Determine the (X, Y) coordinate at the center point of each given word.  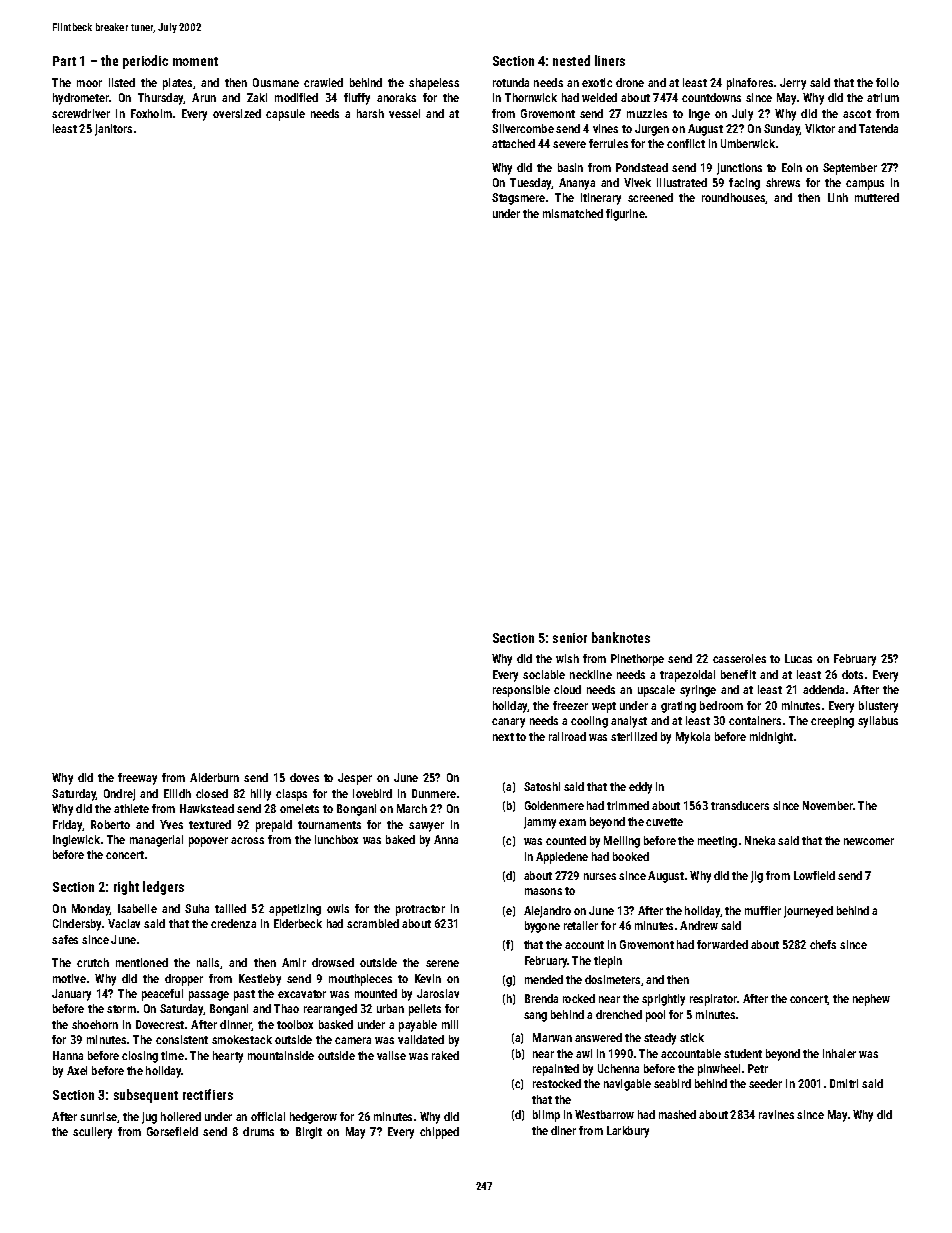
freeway (137, 779)
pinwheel (719, 1070)
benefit (738, 674)
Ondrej (119, 795)
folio (887, 82)
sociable (544, 674)
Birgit (309, 1133)
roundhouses (734, 198)
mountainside (281, 1055)
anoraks (396, 97)
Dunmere (434, 793)
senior (570, 638)
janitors (113, 130)
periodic (145, 62)
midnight (771, 738)
